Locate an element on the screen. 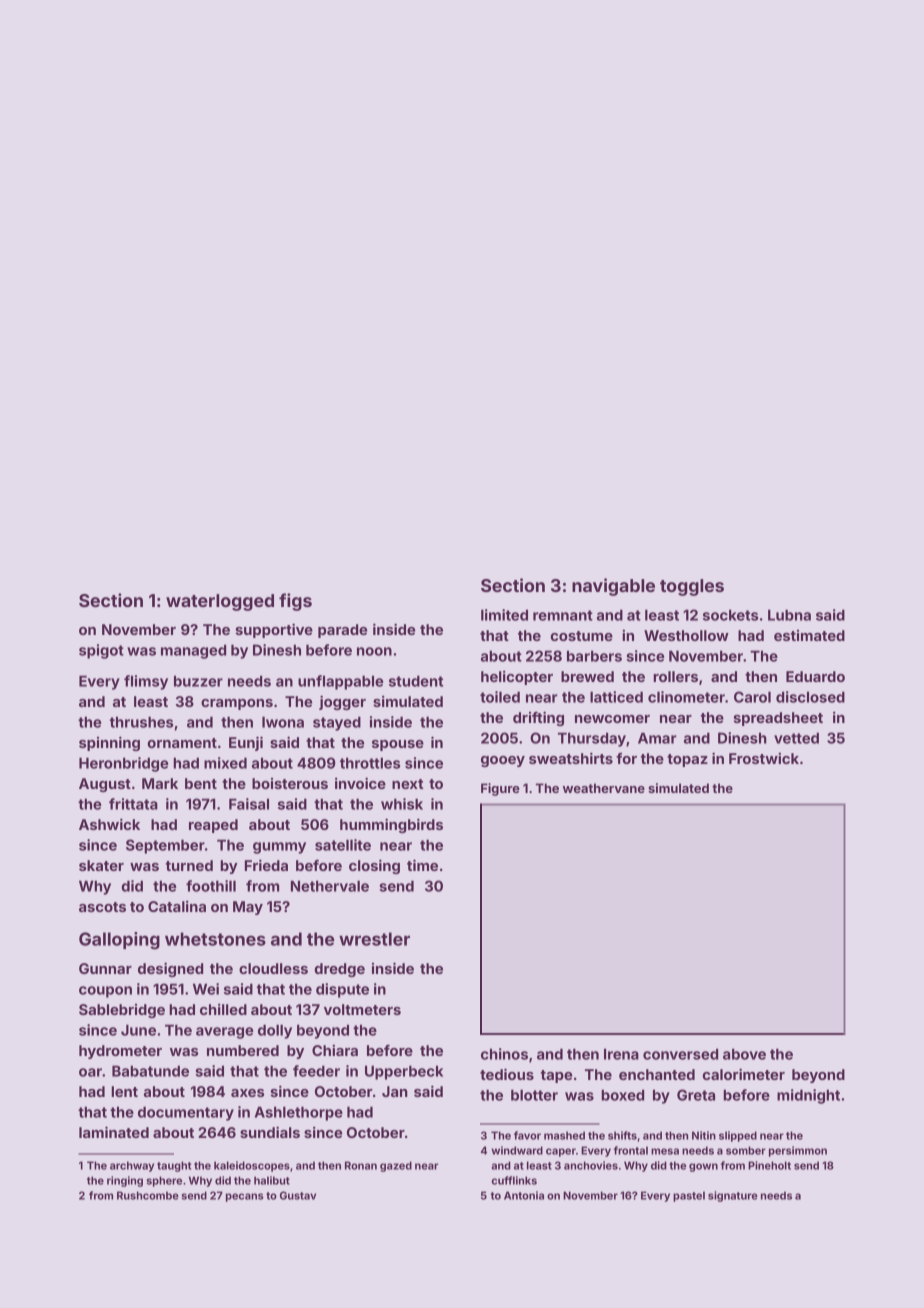 The image size is (924, 1308). throttles is located at coordinates (370, 763).
